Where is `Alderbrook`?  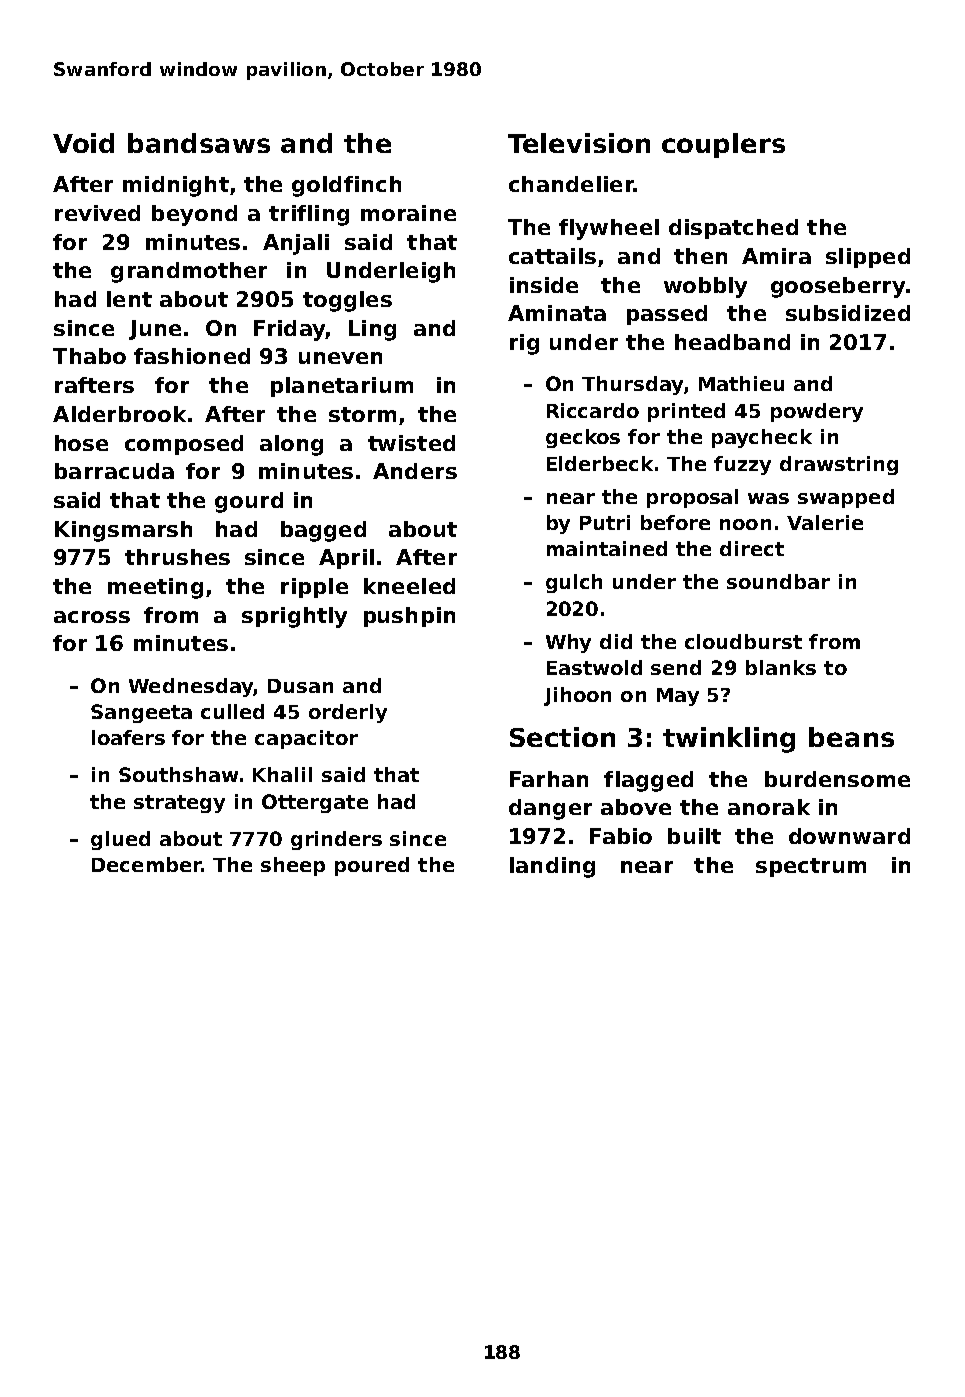 Alderbrook is located at coordinates (119, 414).
